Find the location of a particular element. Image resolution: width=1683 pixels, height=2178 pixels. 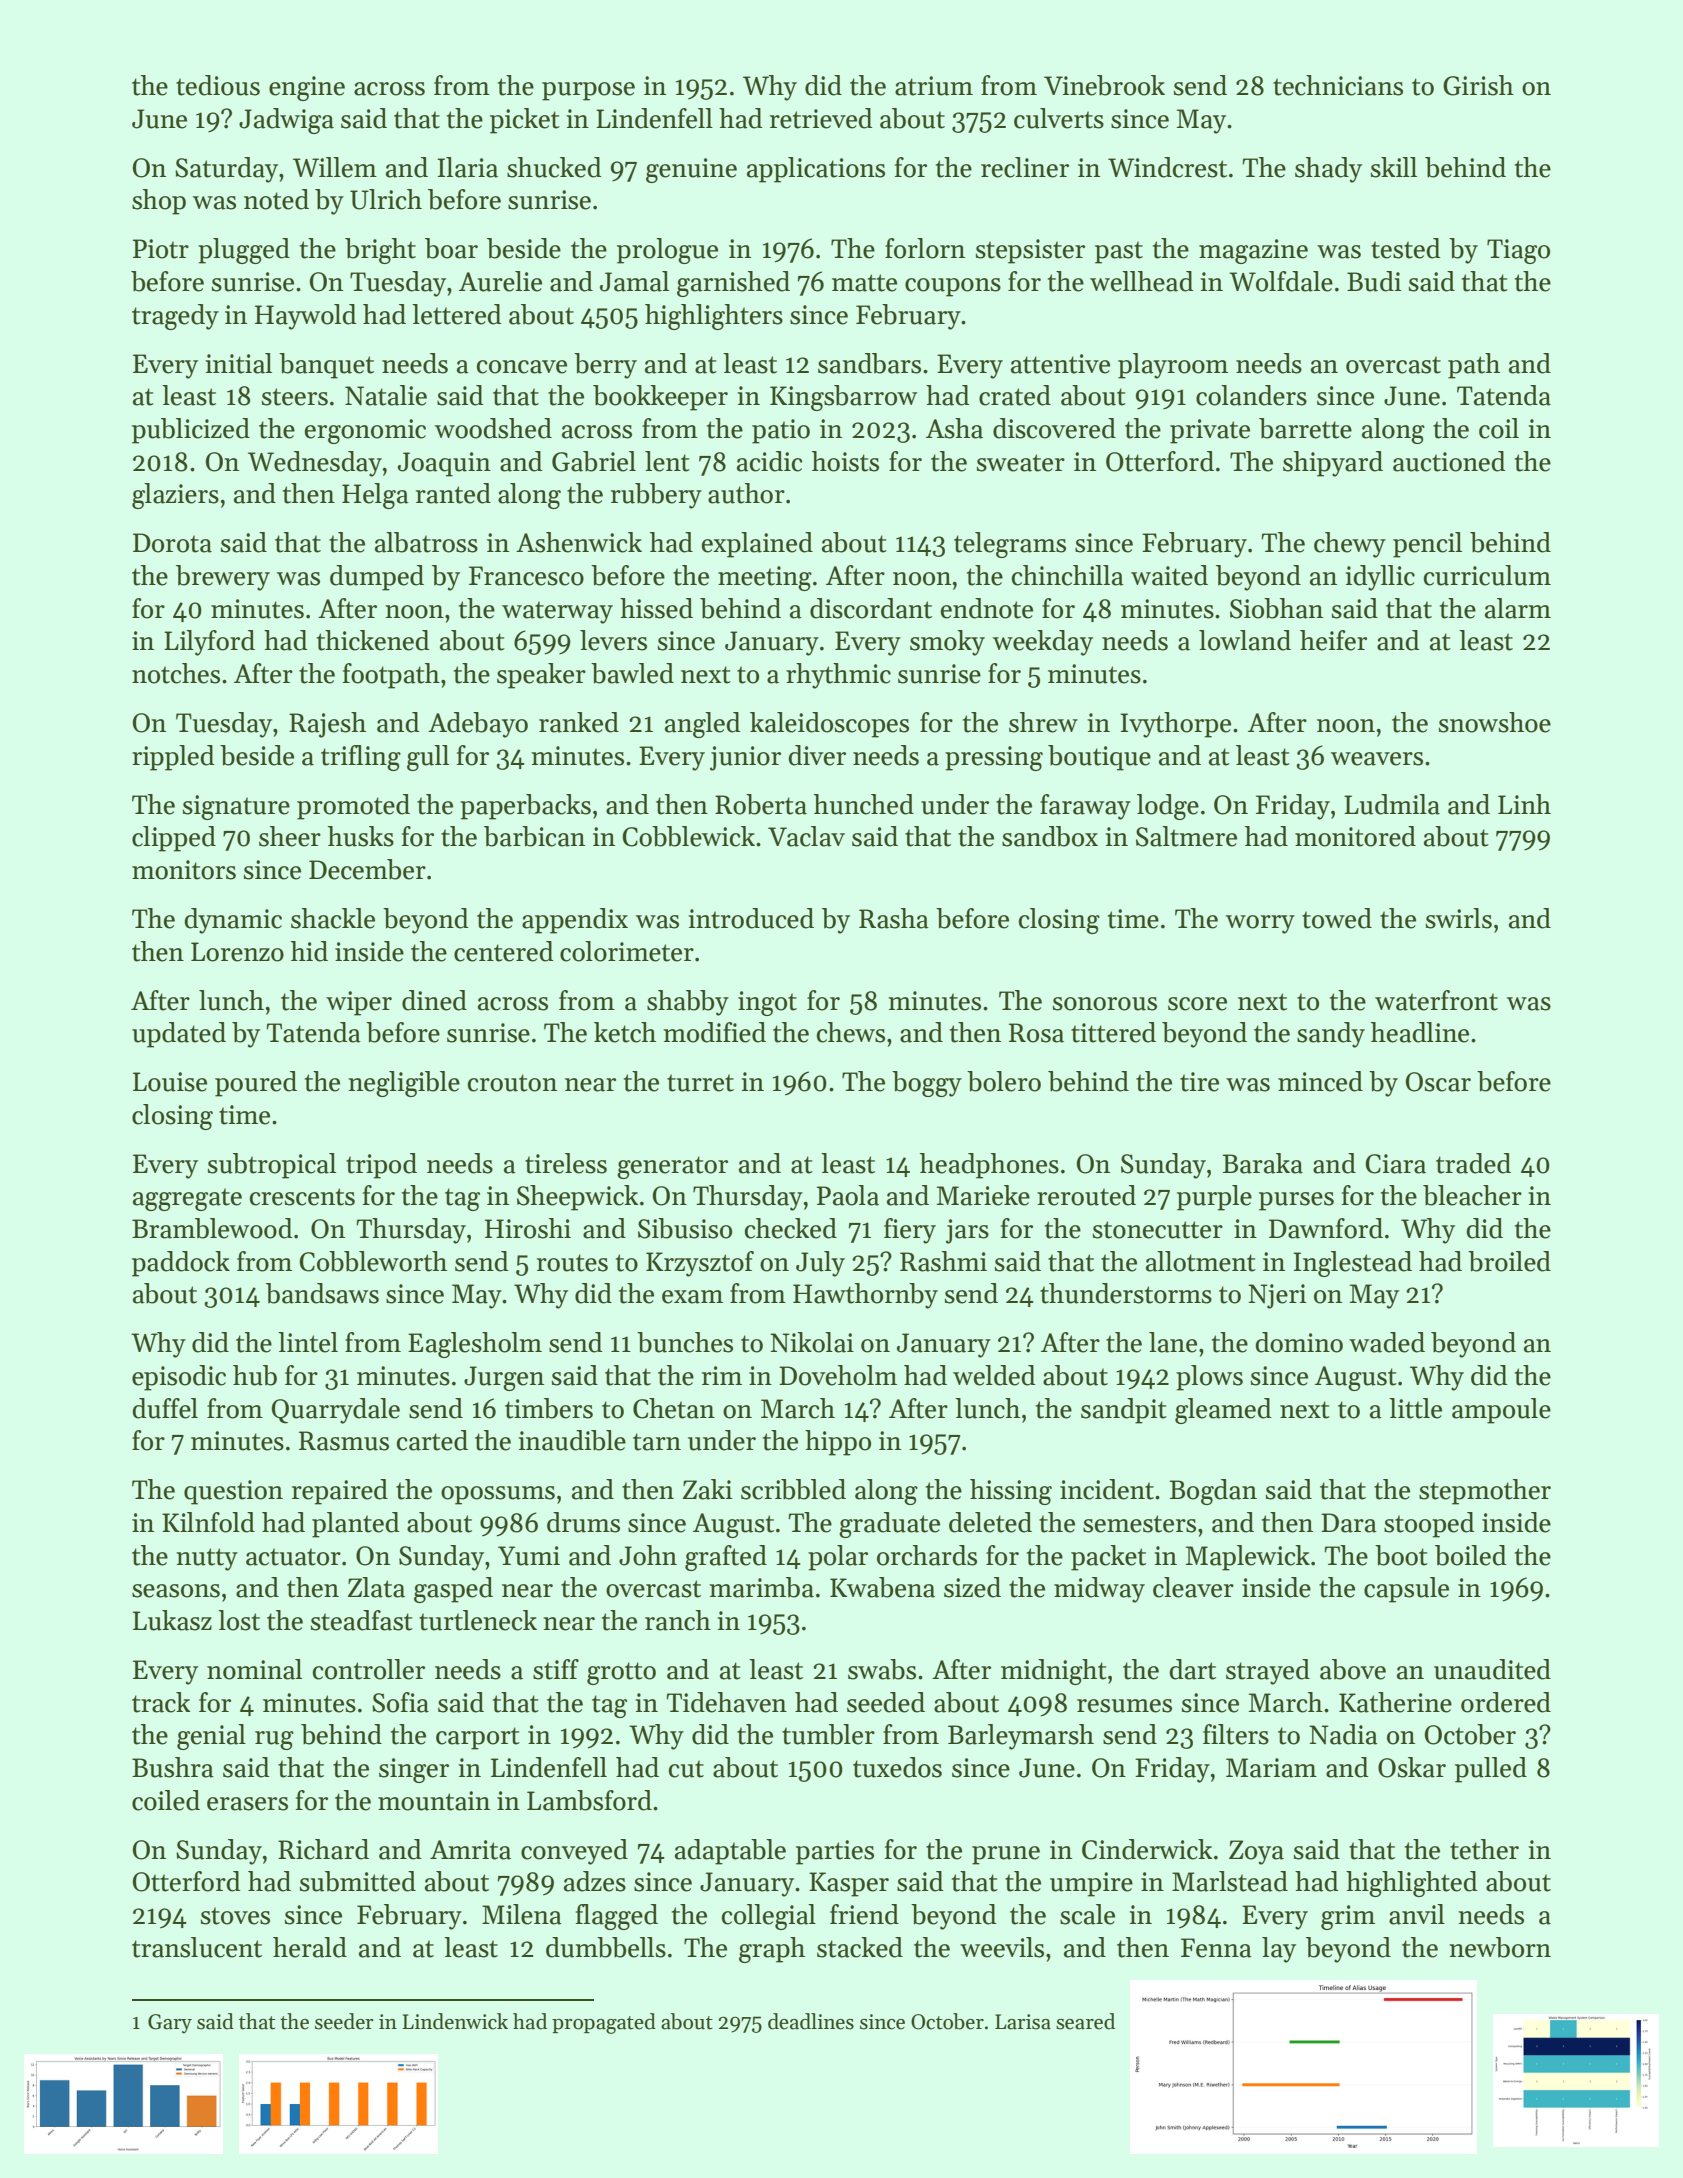

tedious is located at coordinates (218, 85).
